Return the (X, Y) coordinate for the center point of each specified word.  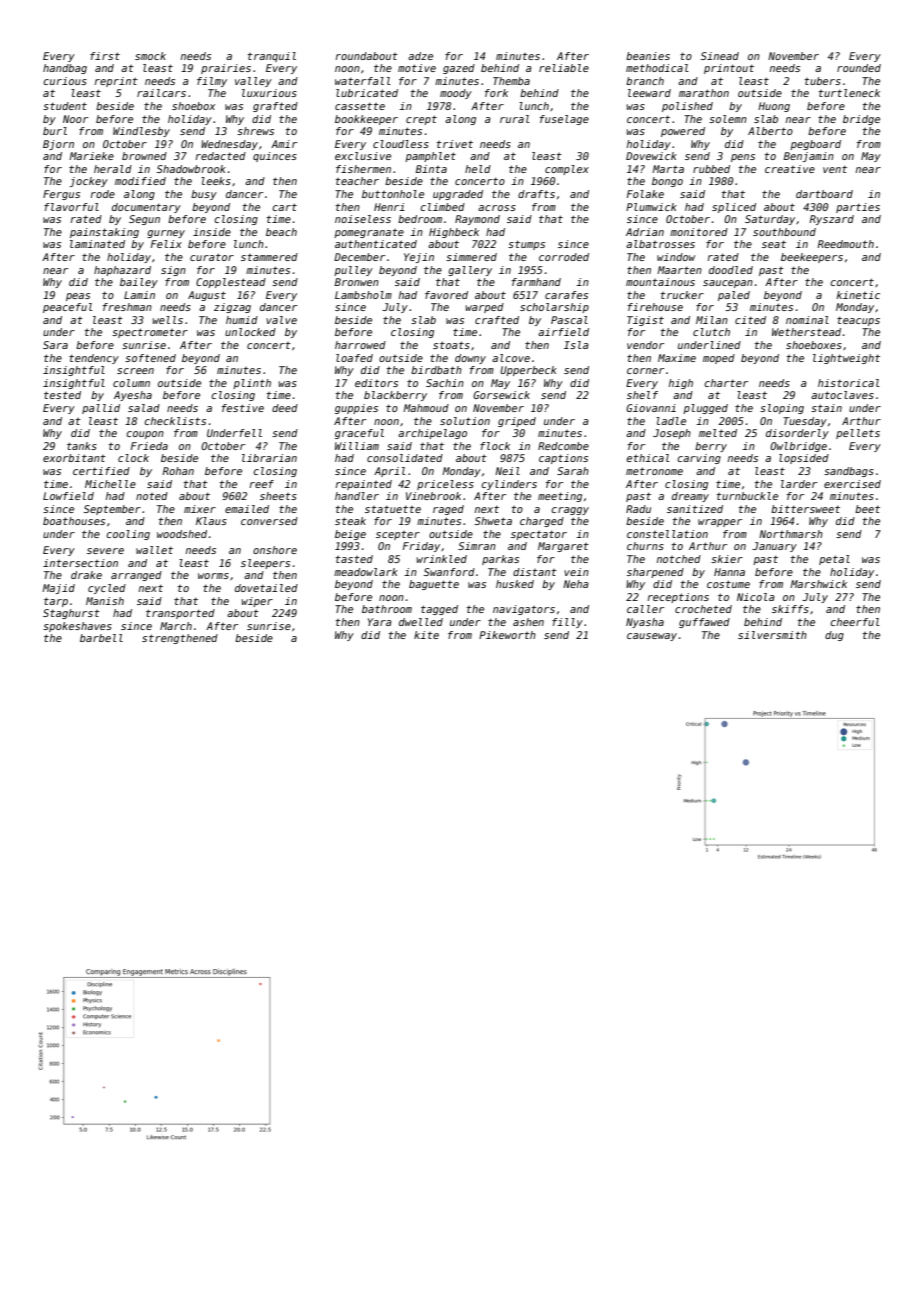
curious (65, 81)
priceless (445, 485)
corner (645, 371)
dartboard (824, 194)
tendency (94, 359)
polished (687, 107)
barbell (101, 638)
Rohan (178, 471)
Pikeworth (507, 635)
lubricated (367, 93)
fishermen (363, 169)
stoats (451, 345)
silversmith (772, 635)
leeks (216, 181)
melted (718, 433)
